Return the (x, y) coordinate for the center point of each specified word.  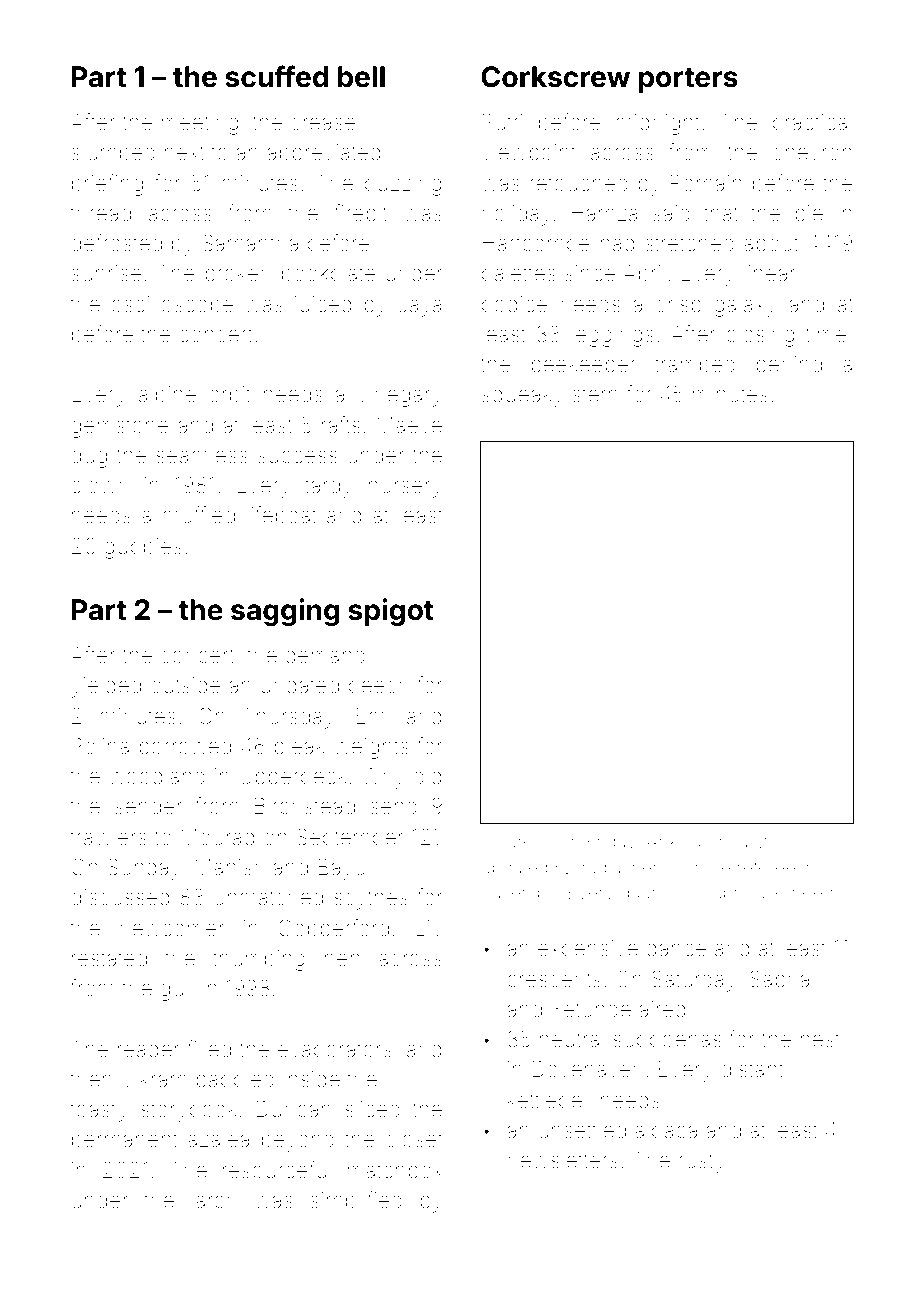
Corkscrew (555, 77)
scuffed (276, 76)
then (91, 1079)
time (826, 334)
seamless (202, 455)
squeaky (523, 396)
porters (688, 80)
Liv (429, 928)
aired (662, 1009)
